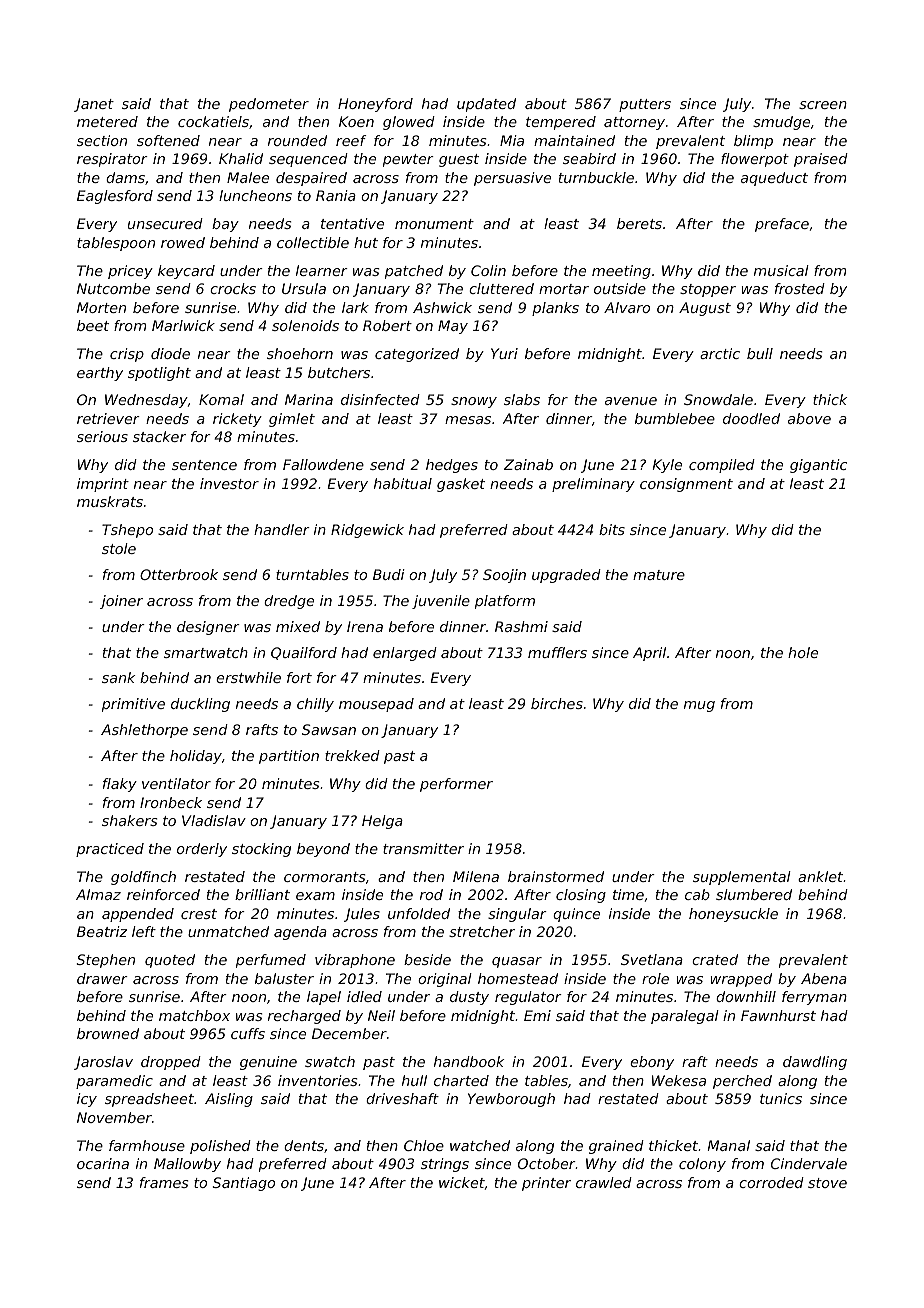  Describe the element at coordinates (241, 158) in the screenshot. I see `Khalid` at that location.
